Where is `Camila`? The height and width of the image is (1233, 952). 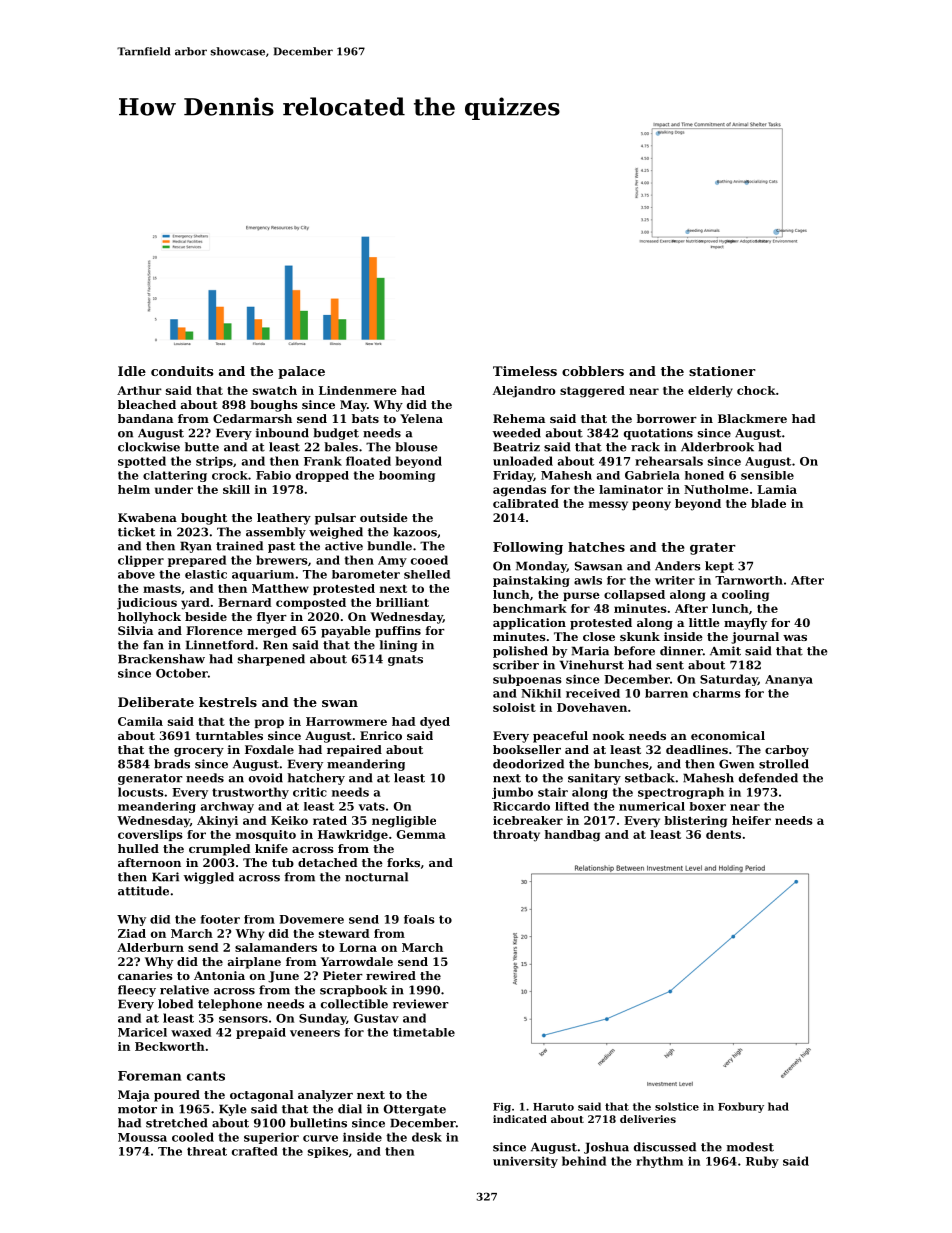 Camila is located at coordinates (140, 721).
